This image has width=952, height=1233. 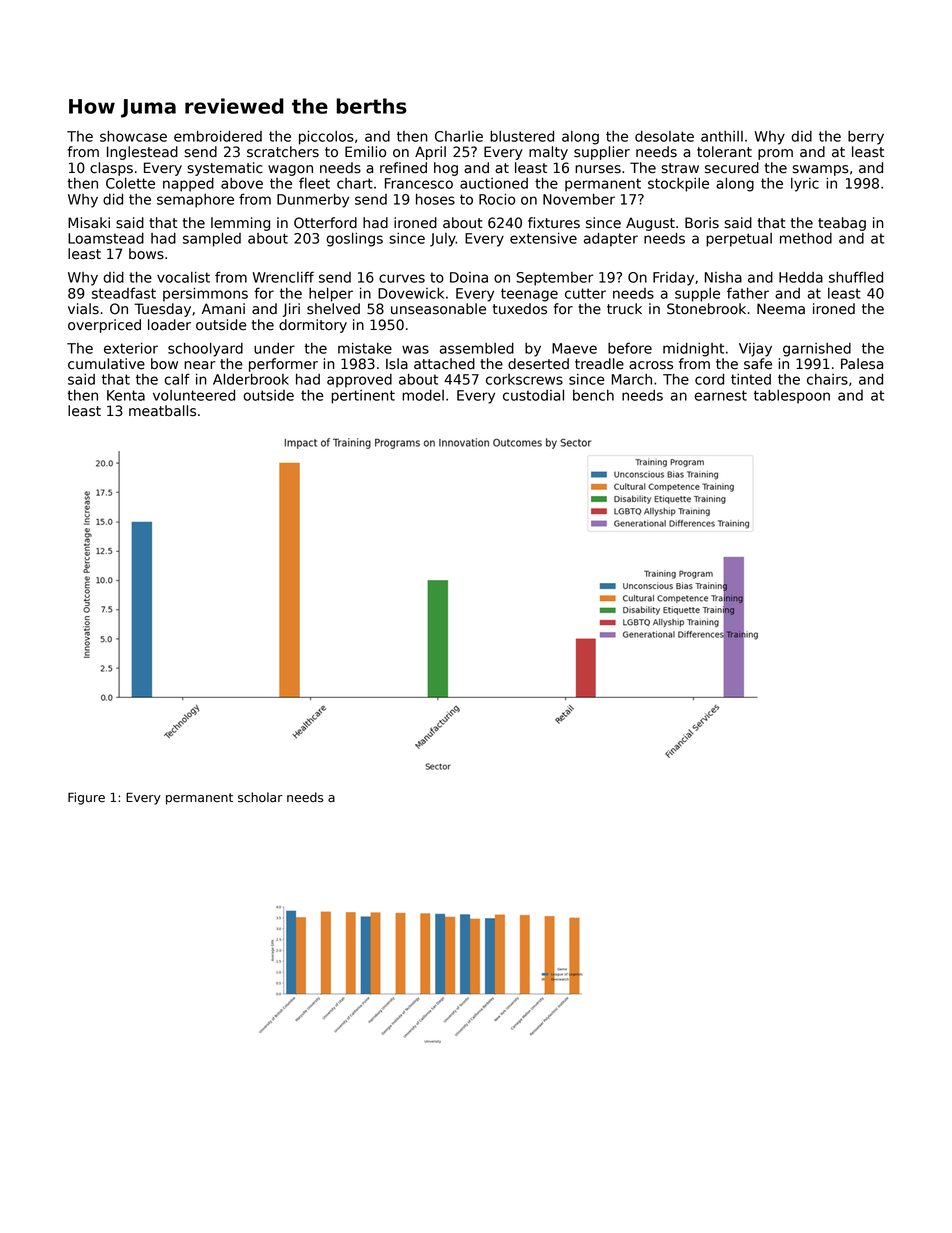 What do you see at coordinates (533, 395) in the image?
I see `custodial` at bounding box center [533, 395].
